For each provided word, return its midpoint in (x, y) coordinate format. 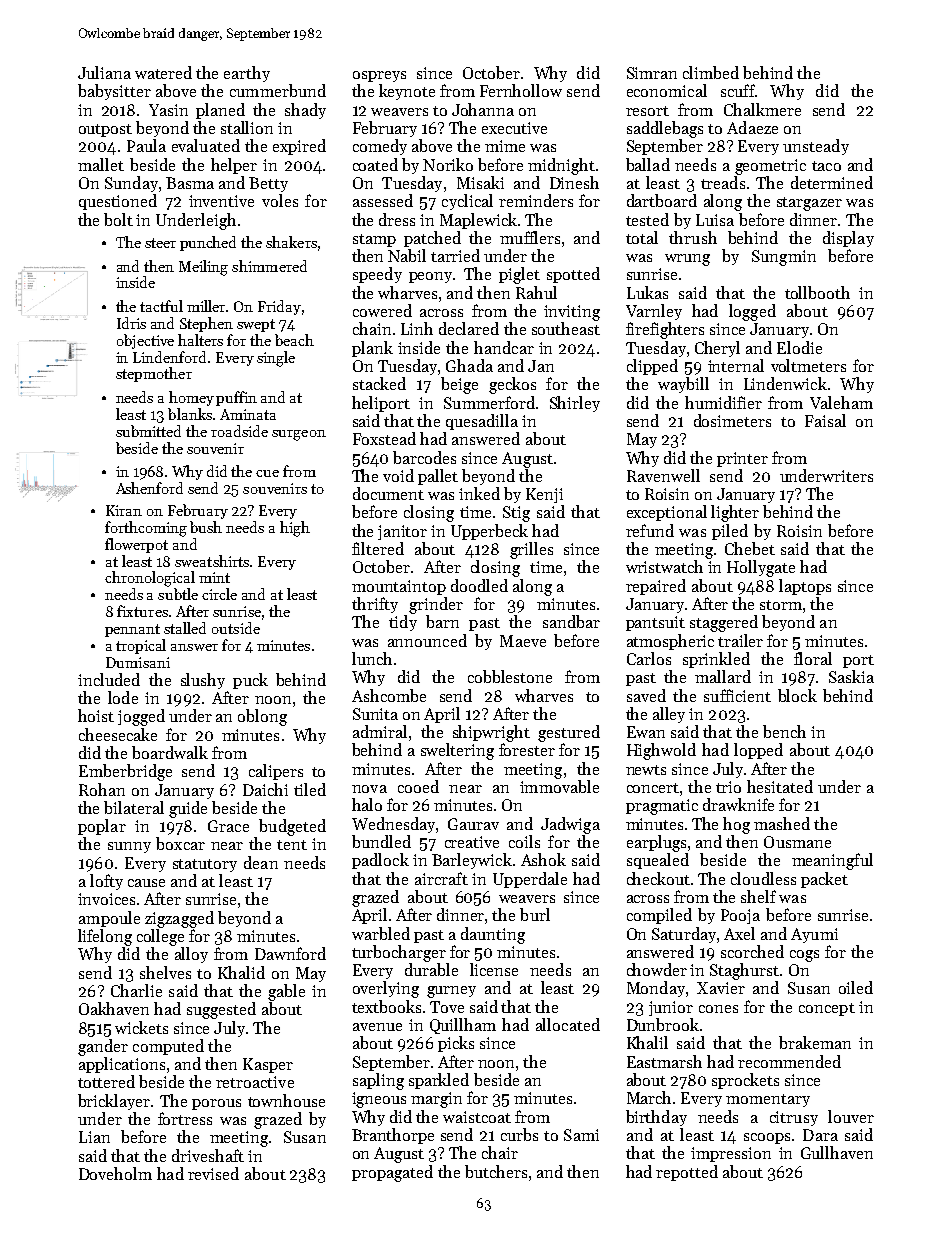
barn (442, 621)
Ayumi (814, 935)
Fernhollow (521, 90)
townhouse (286, 1100)
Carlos (649, 658)
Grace (228, 826)
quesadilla (482, 422)
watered (163, 72)
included (109, 679)
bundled (381, 841)
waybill (683, 385)
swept (256, 325)
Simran (652, 73)
